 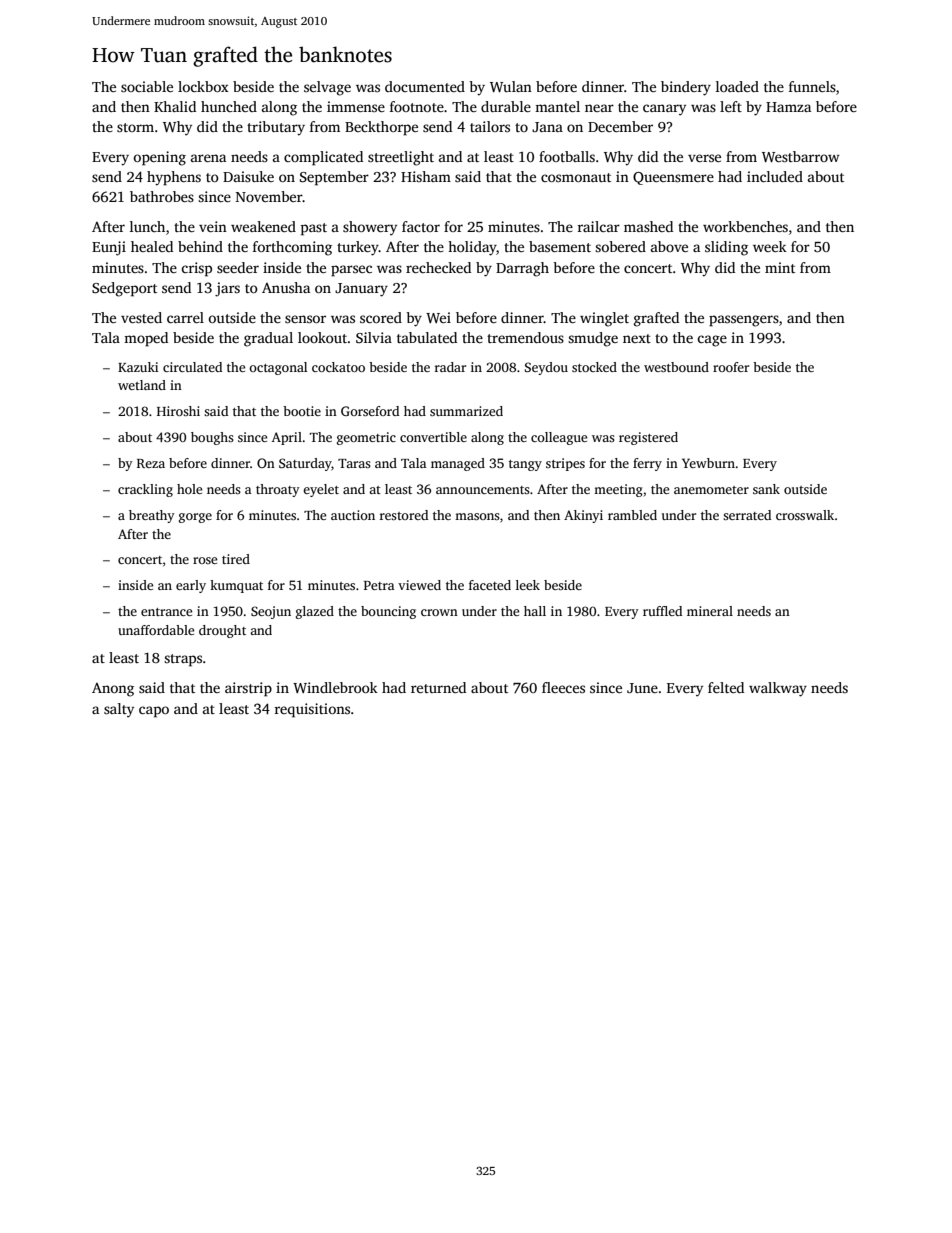 I want to click on lockbox, so click(x=203, y=86).
